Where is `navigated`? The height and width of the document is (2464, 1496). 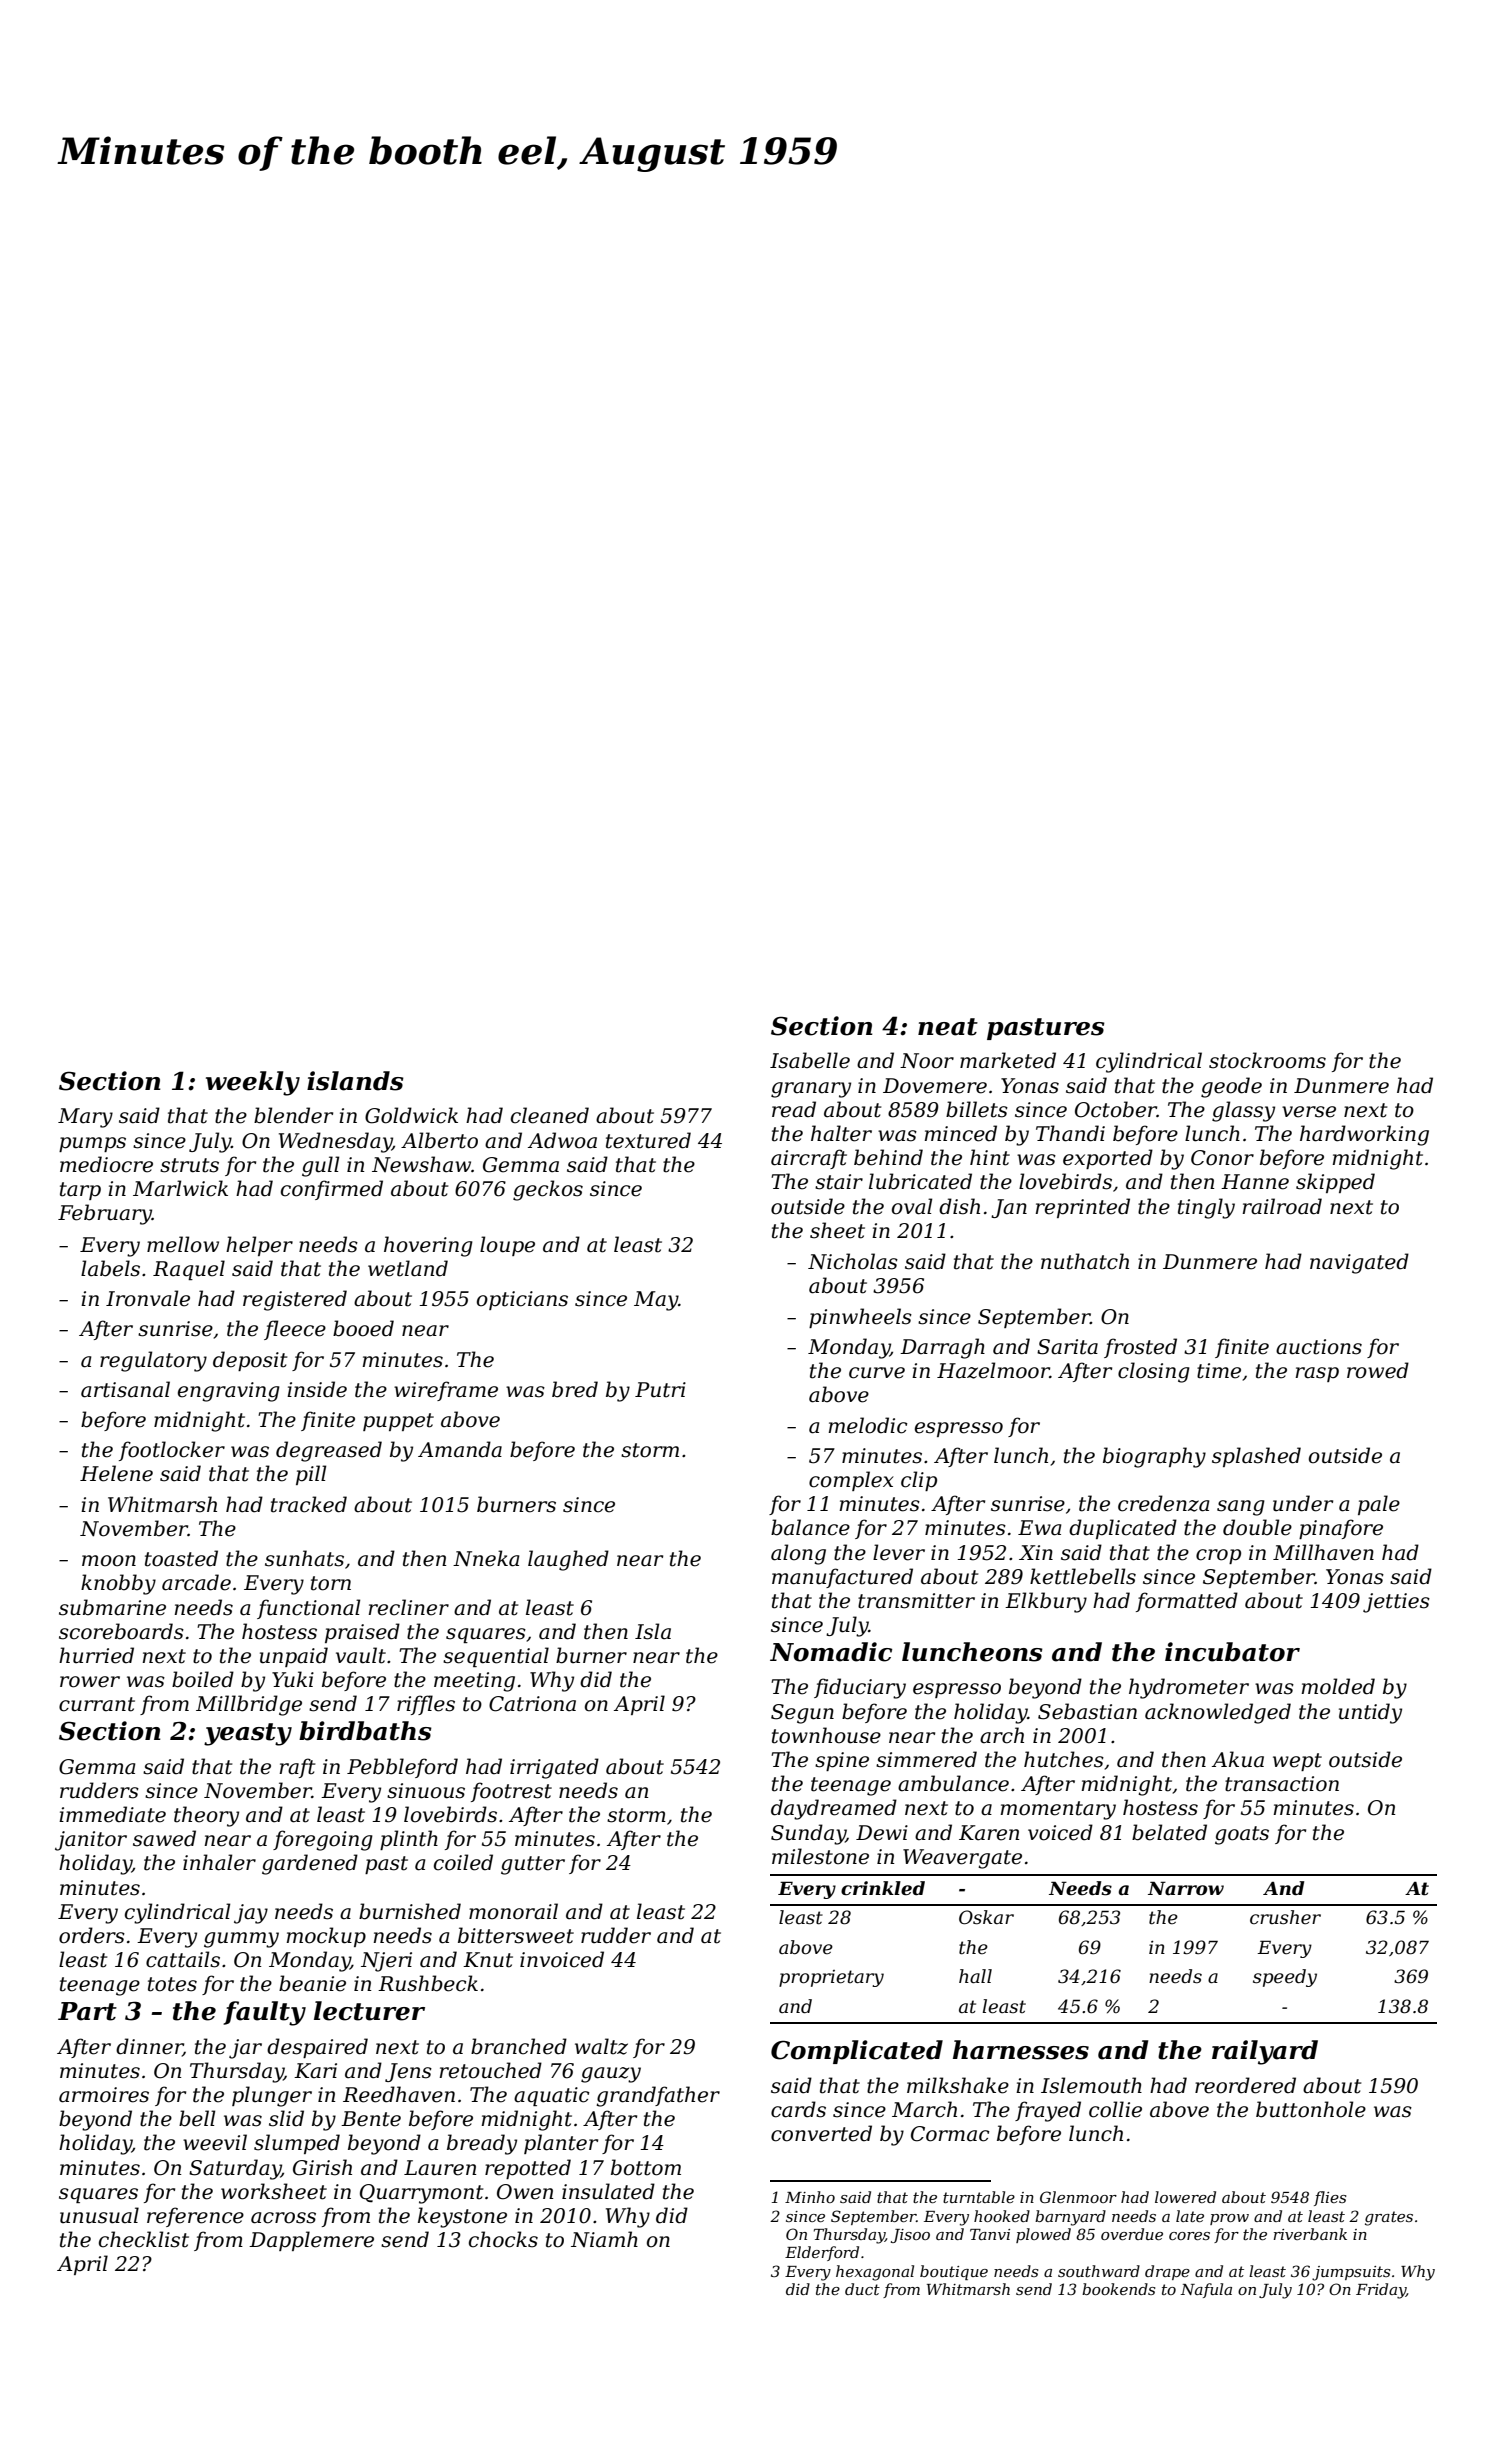 navigated is located at coordinates (1359, 1263).
